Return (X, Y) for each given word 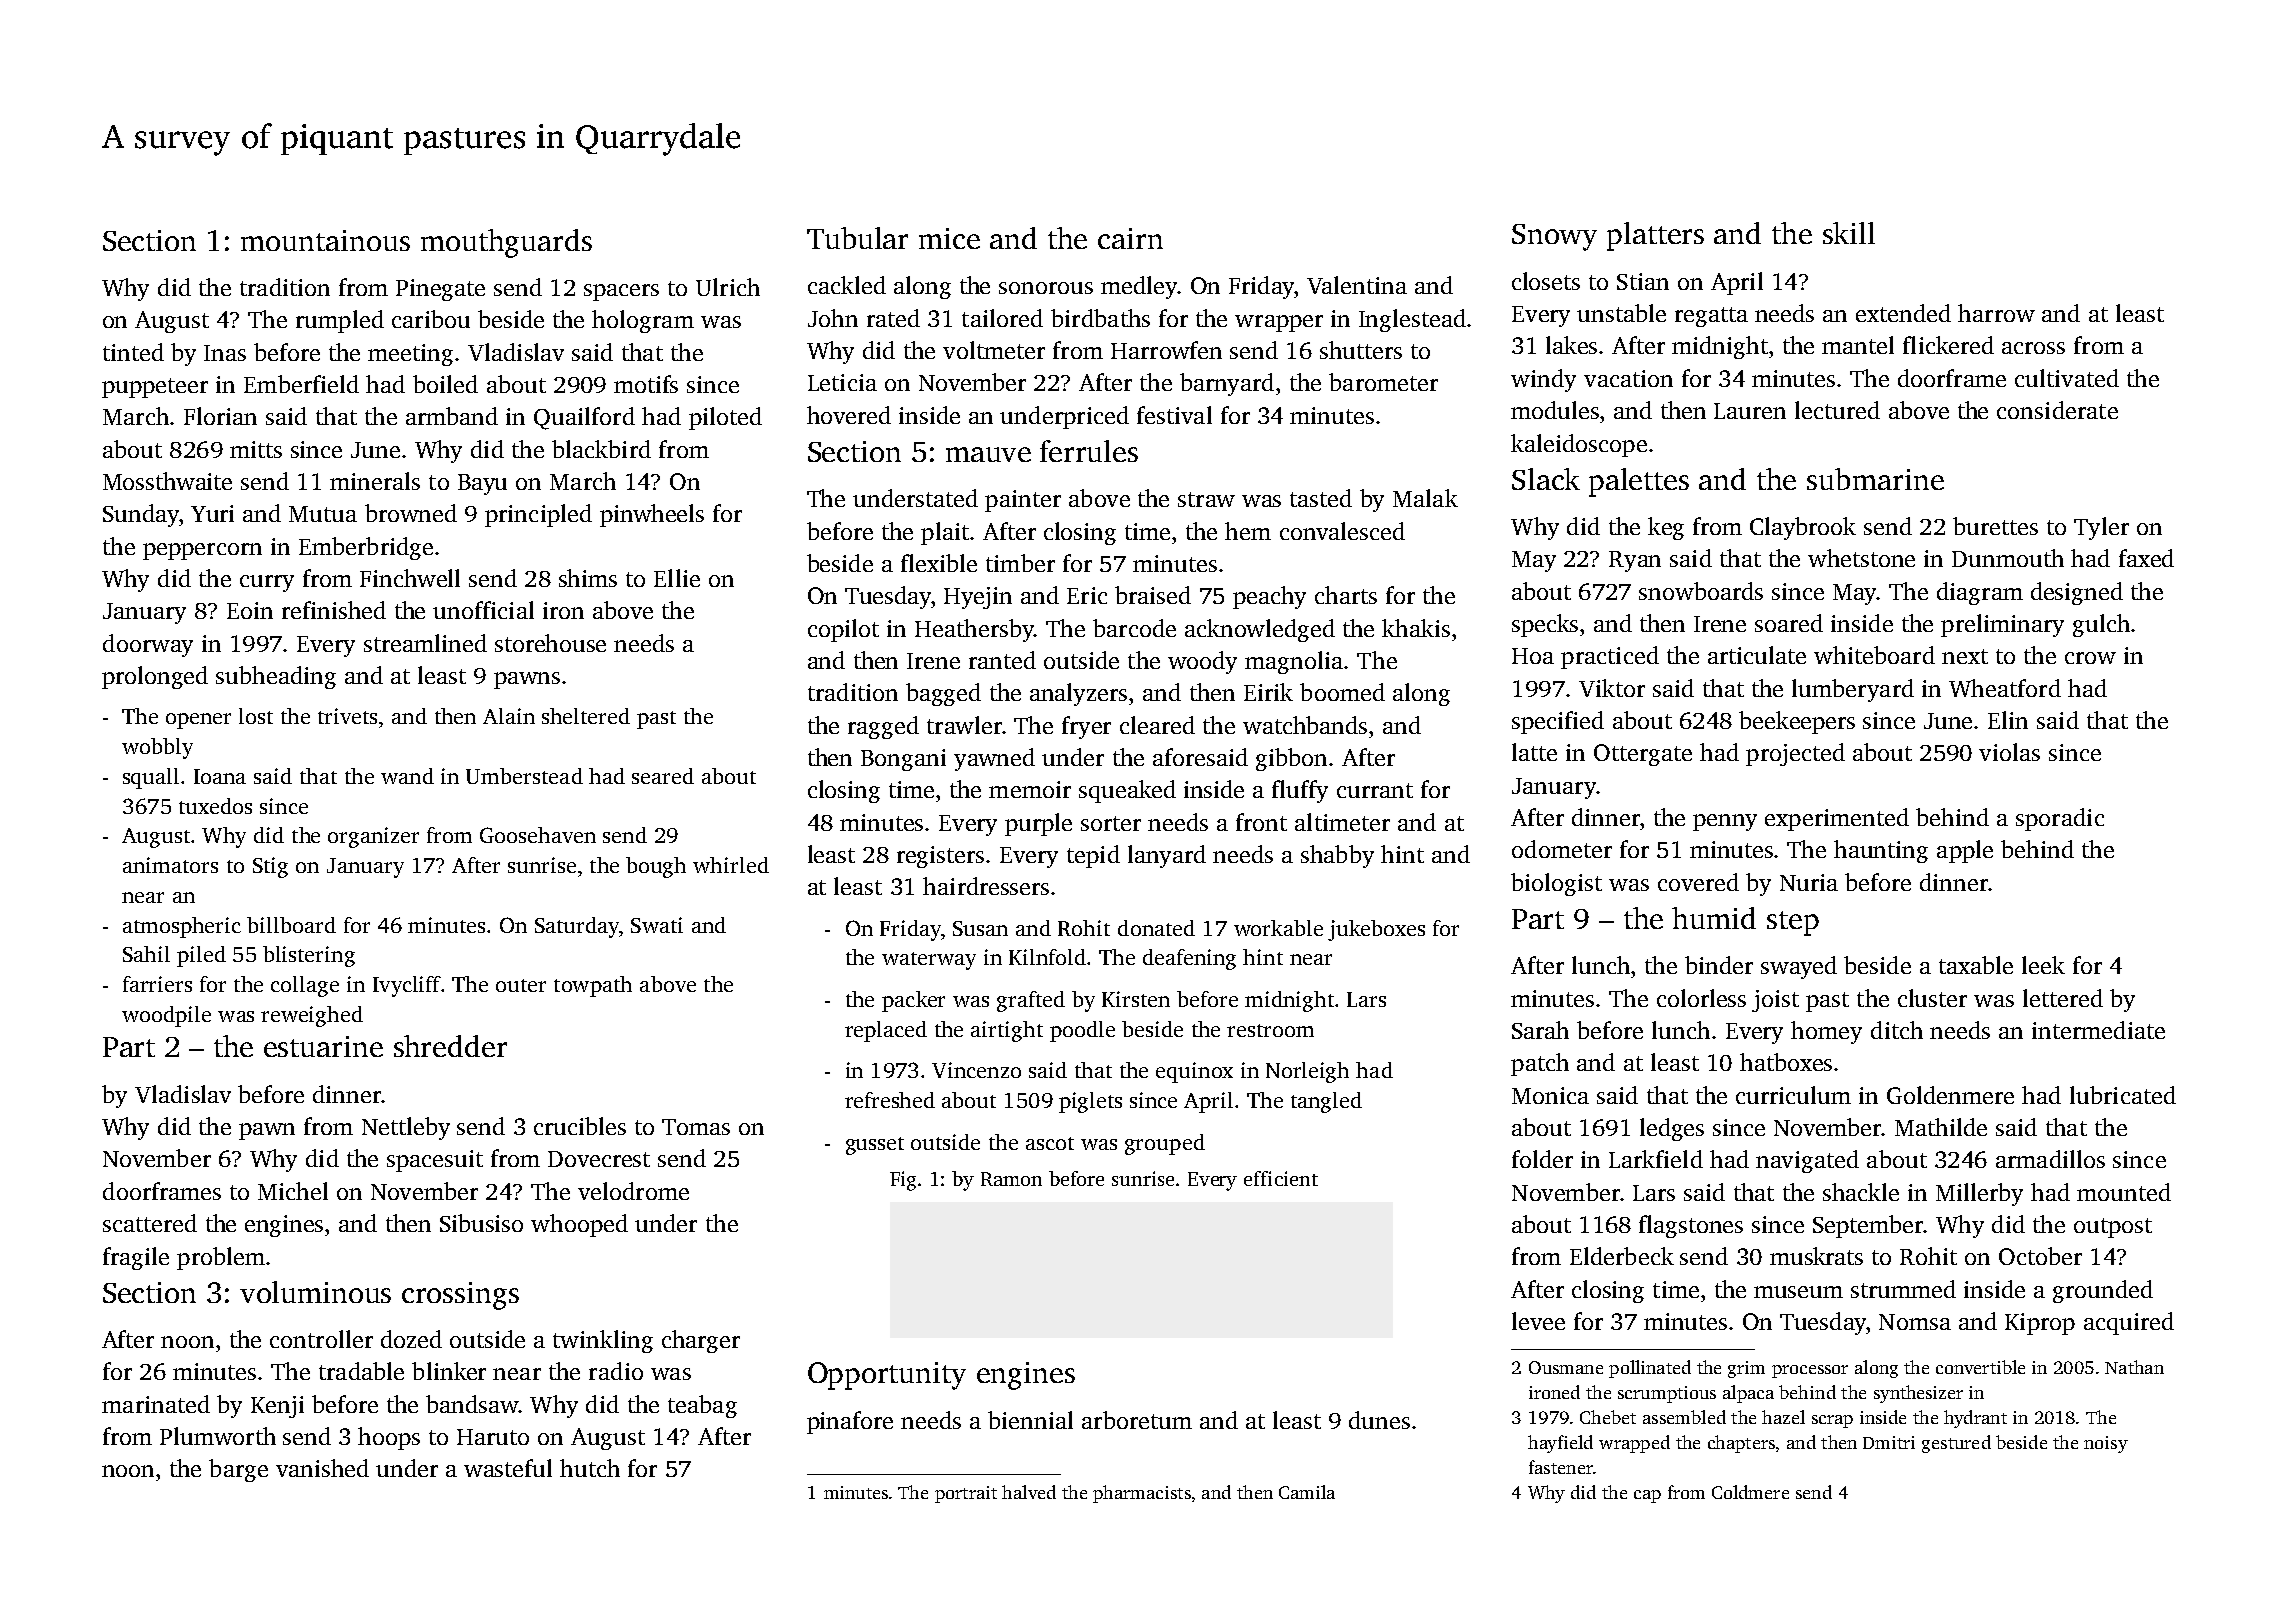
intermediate (2098, 1030)
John (833, 318)
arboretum (1137, 1420)
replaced (886, 1031)
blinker (449, 1371)
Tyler (2101, 528)
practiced (1610, 657)
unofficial (483, 610)
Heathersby (974, 630)
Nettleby (406, 1128)
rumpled (340, 321)
